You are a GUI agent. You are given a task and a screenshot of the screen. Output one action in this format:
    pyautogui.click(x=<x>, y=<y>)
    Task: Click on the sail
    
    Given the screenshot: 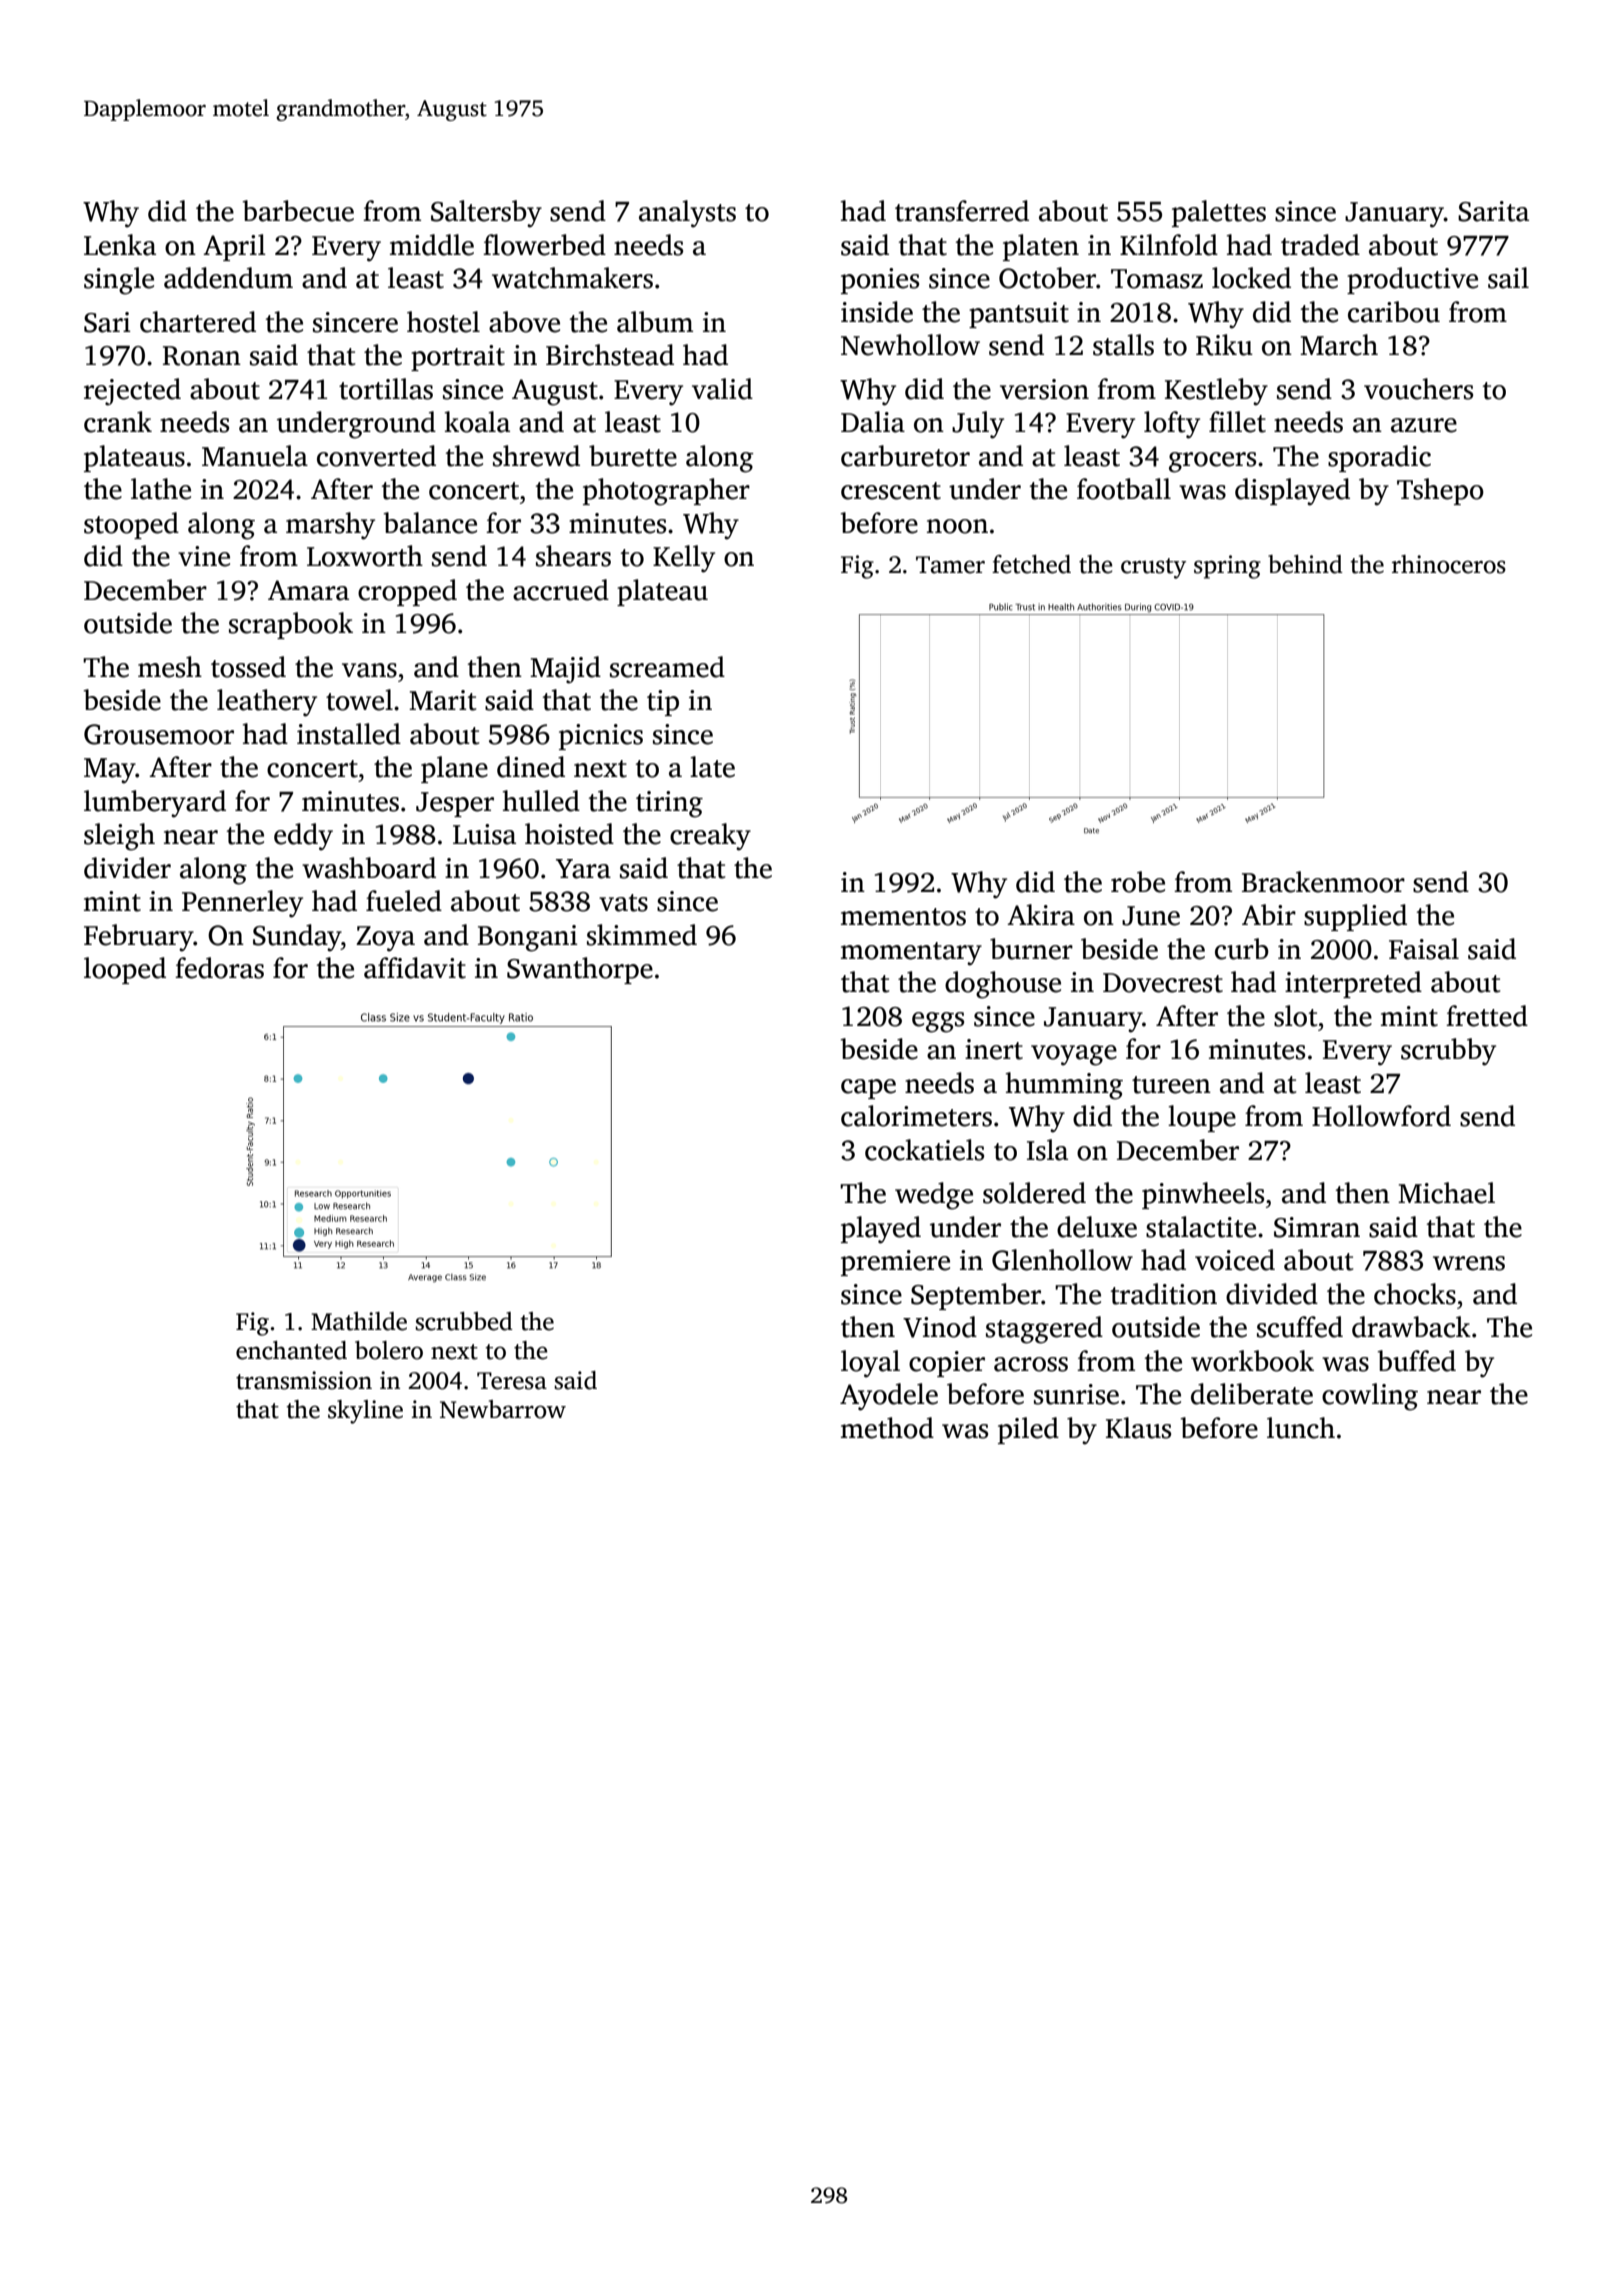 What is the action you would take?
    pyautogui.click(x=1508, y=278)
